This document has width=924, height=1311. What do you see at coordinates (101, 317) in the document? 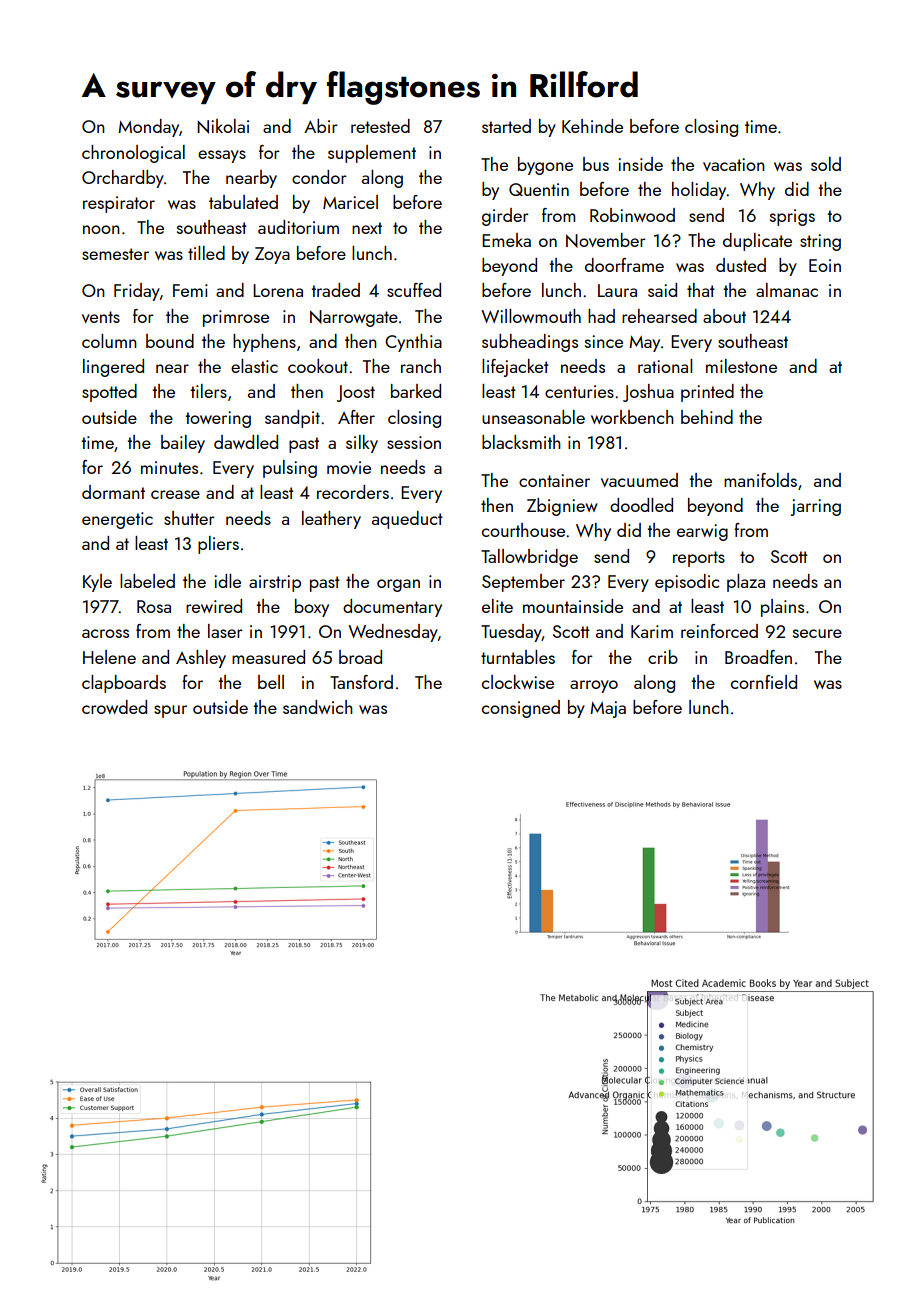
I see `vents` at bounding box center [101, 317].
